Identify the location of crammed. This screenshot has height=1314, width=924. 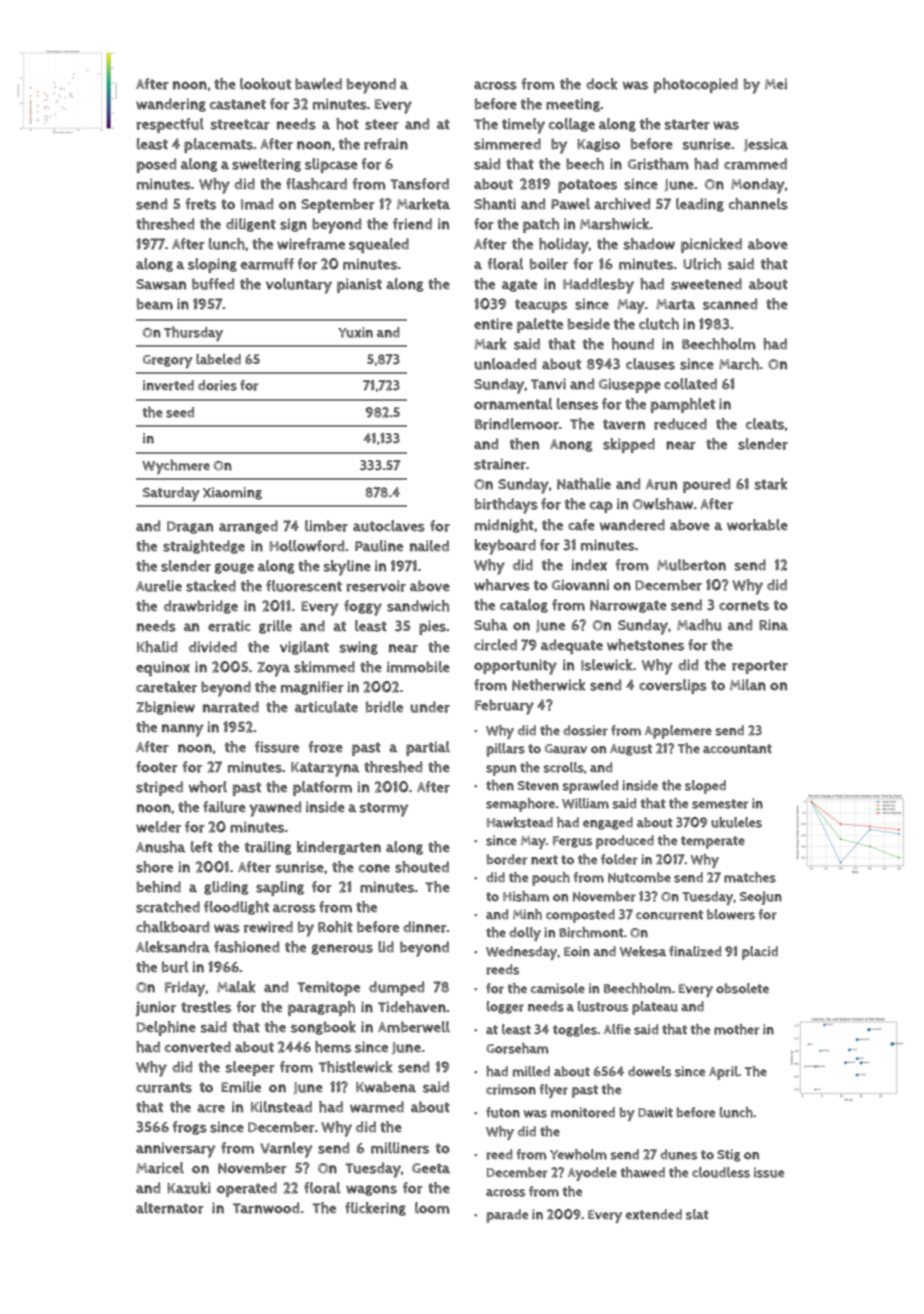
(755, 164).
